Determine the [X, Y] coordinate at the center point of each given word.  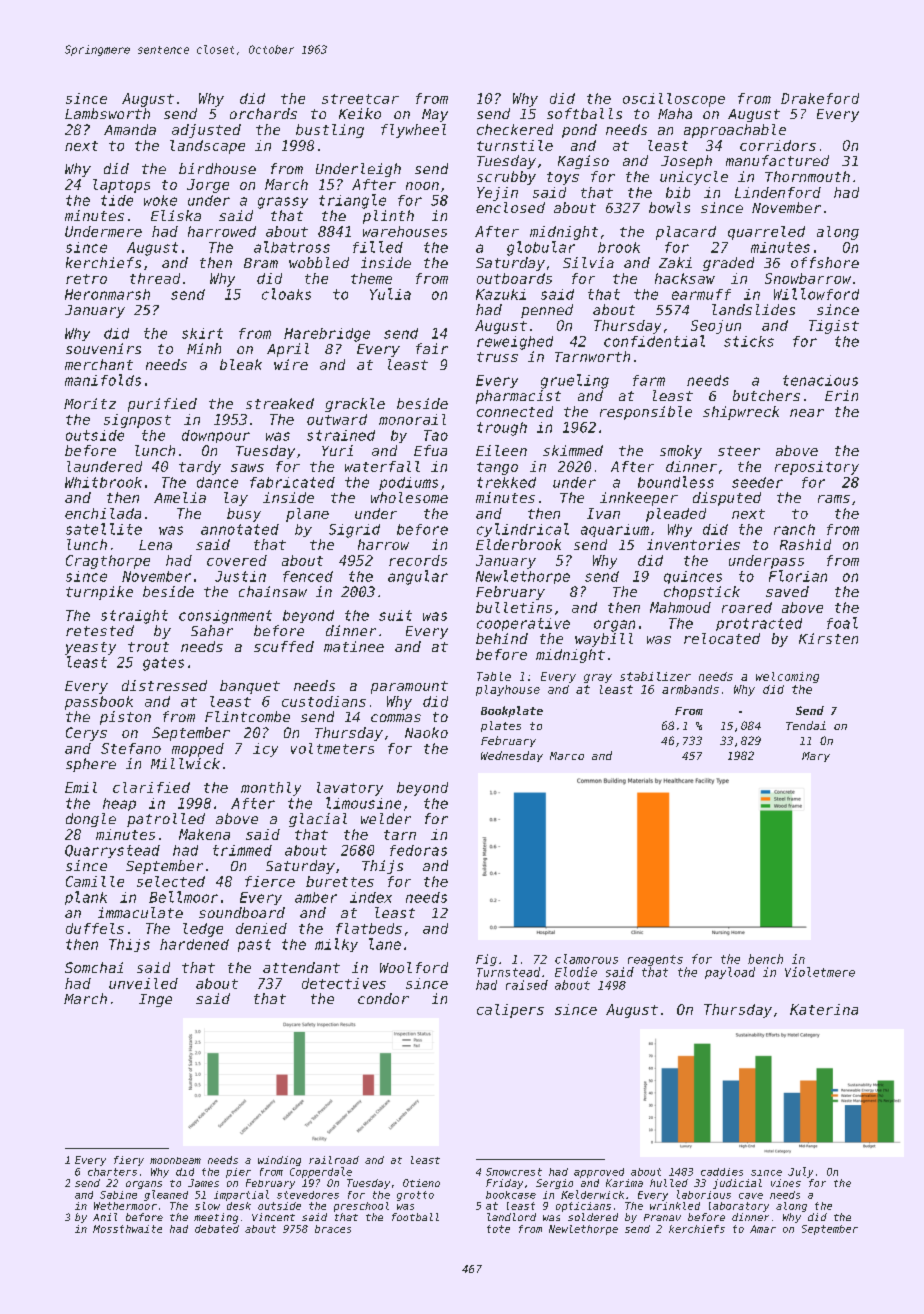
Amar [763, 1229]
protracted [759, 624]
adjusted [206, 131]
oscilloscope [674, 100]
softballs [584, 113]
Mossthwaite [127, 1229]
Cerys [86, 734]
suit [395, 615]
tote [498, 1229]
